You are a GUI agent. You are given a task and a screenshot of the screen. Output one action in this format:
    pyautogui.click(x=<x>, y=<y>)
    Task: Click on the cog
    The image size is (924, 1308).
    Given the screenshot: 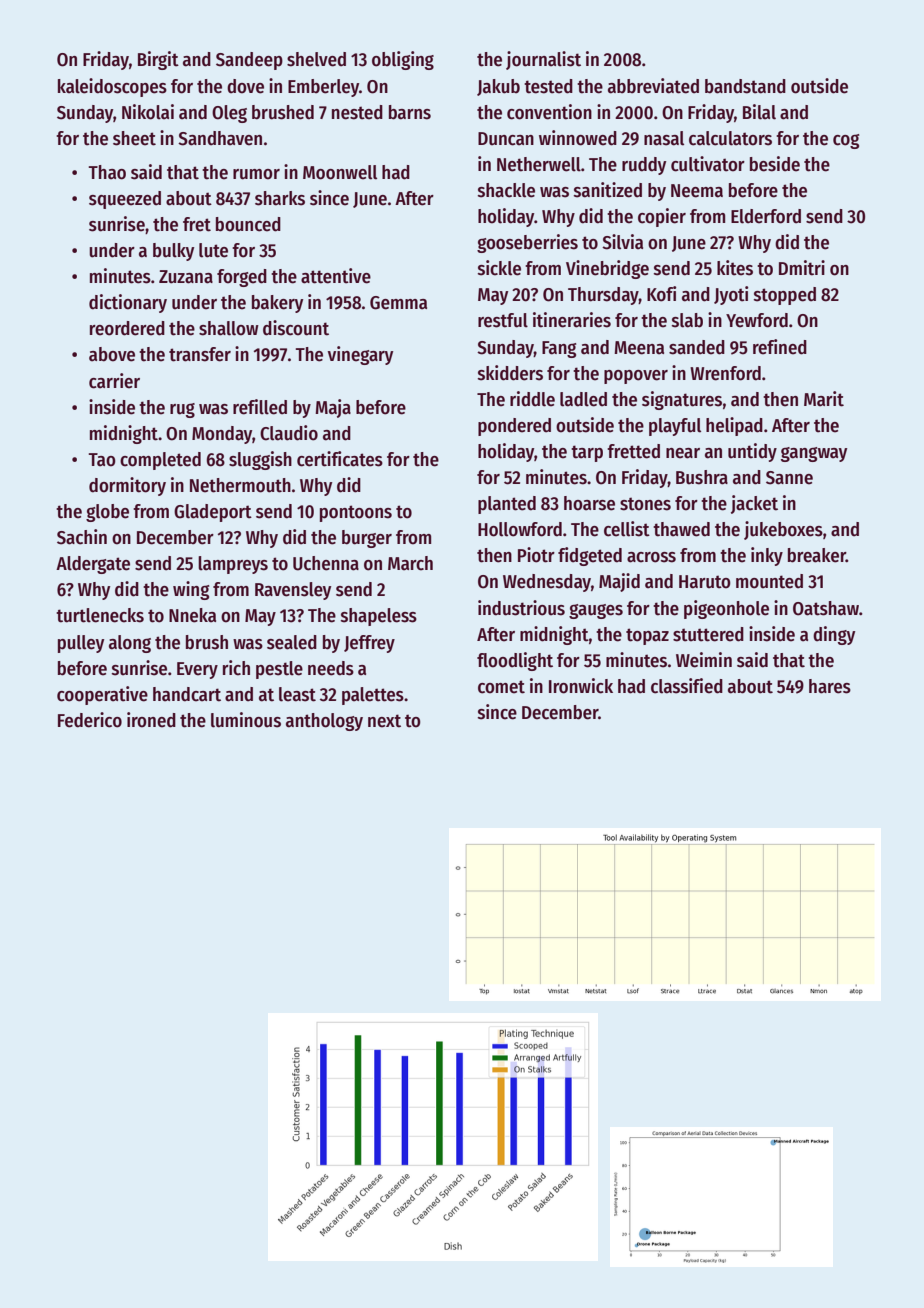 What is the action you would take?
    pyautogui.click(x=846, y=141)
